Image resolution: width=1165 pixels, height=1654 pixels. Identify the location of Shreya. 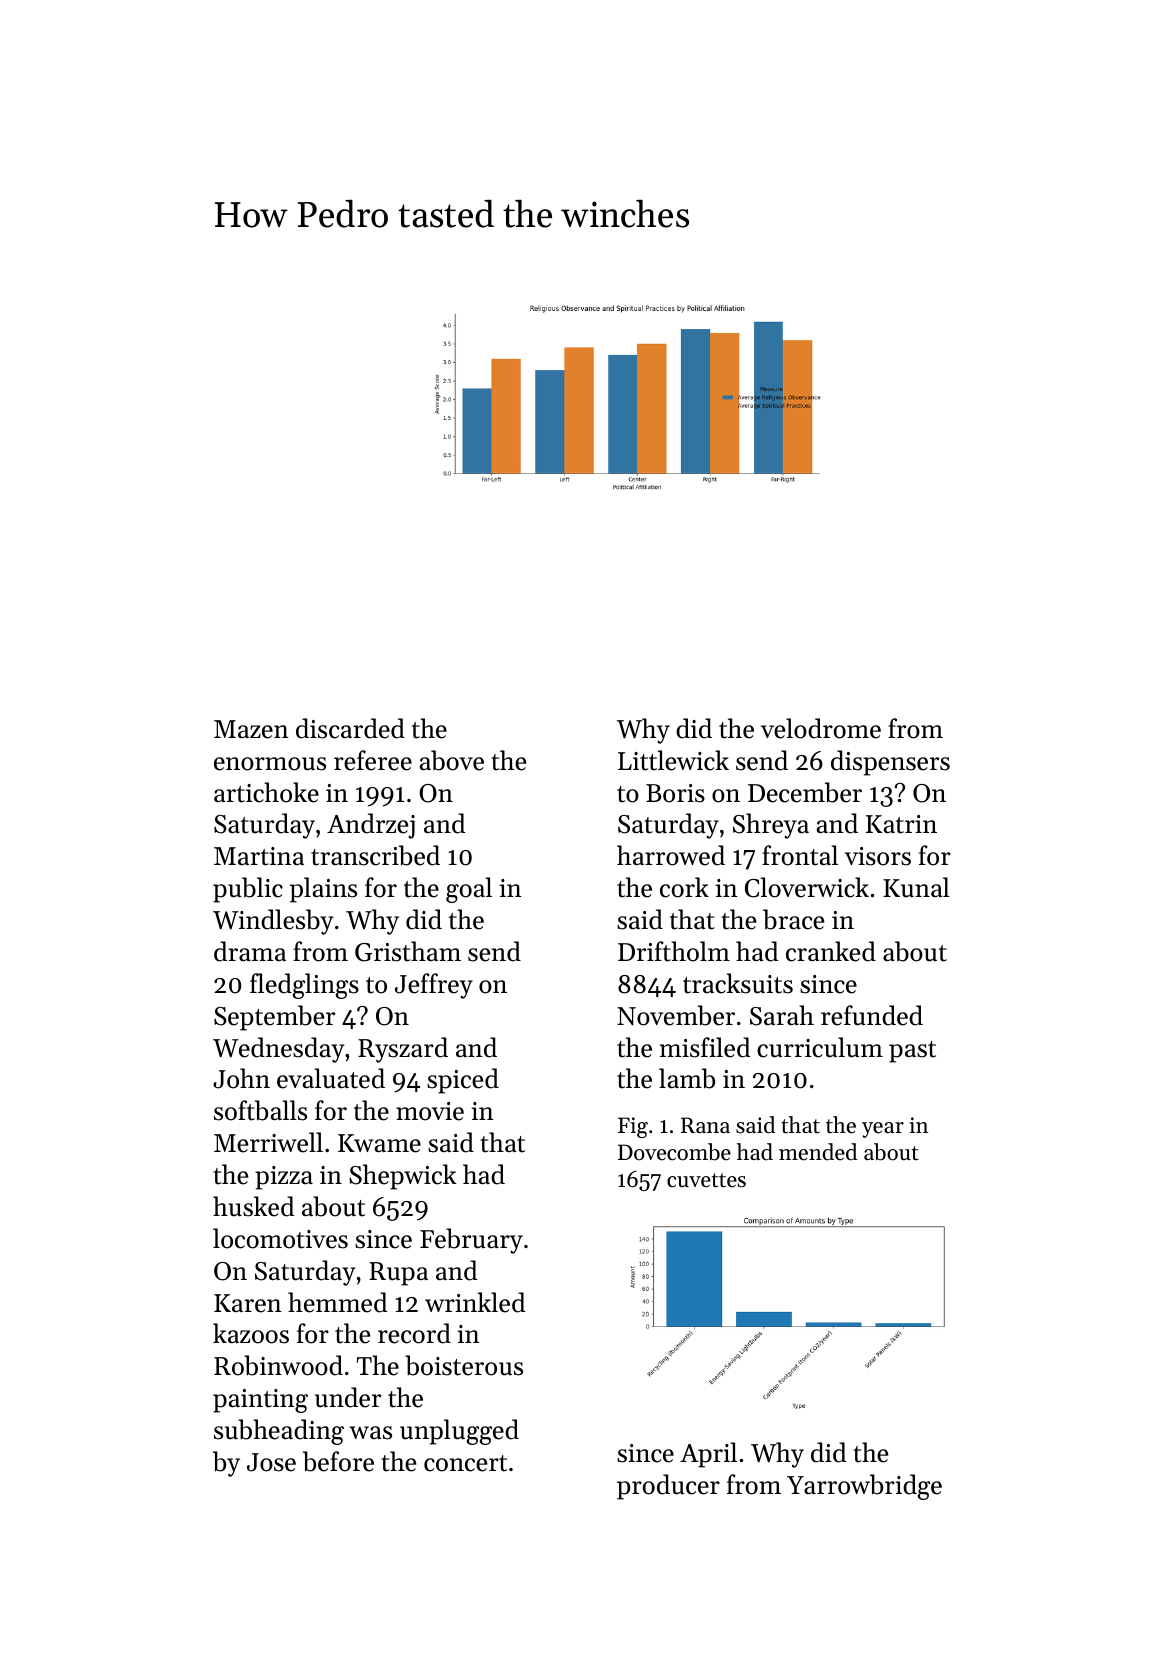
(771, 826).
